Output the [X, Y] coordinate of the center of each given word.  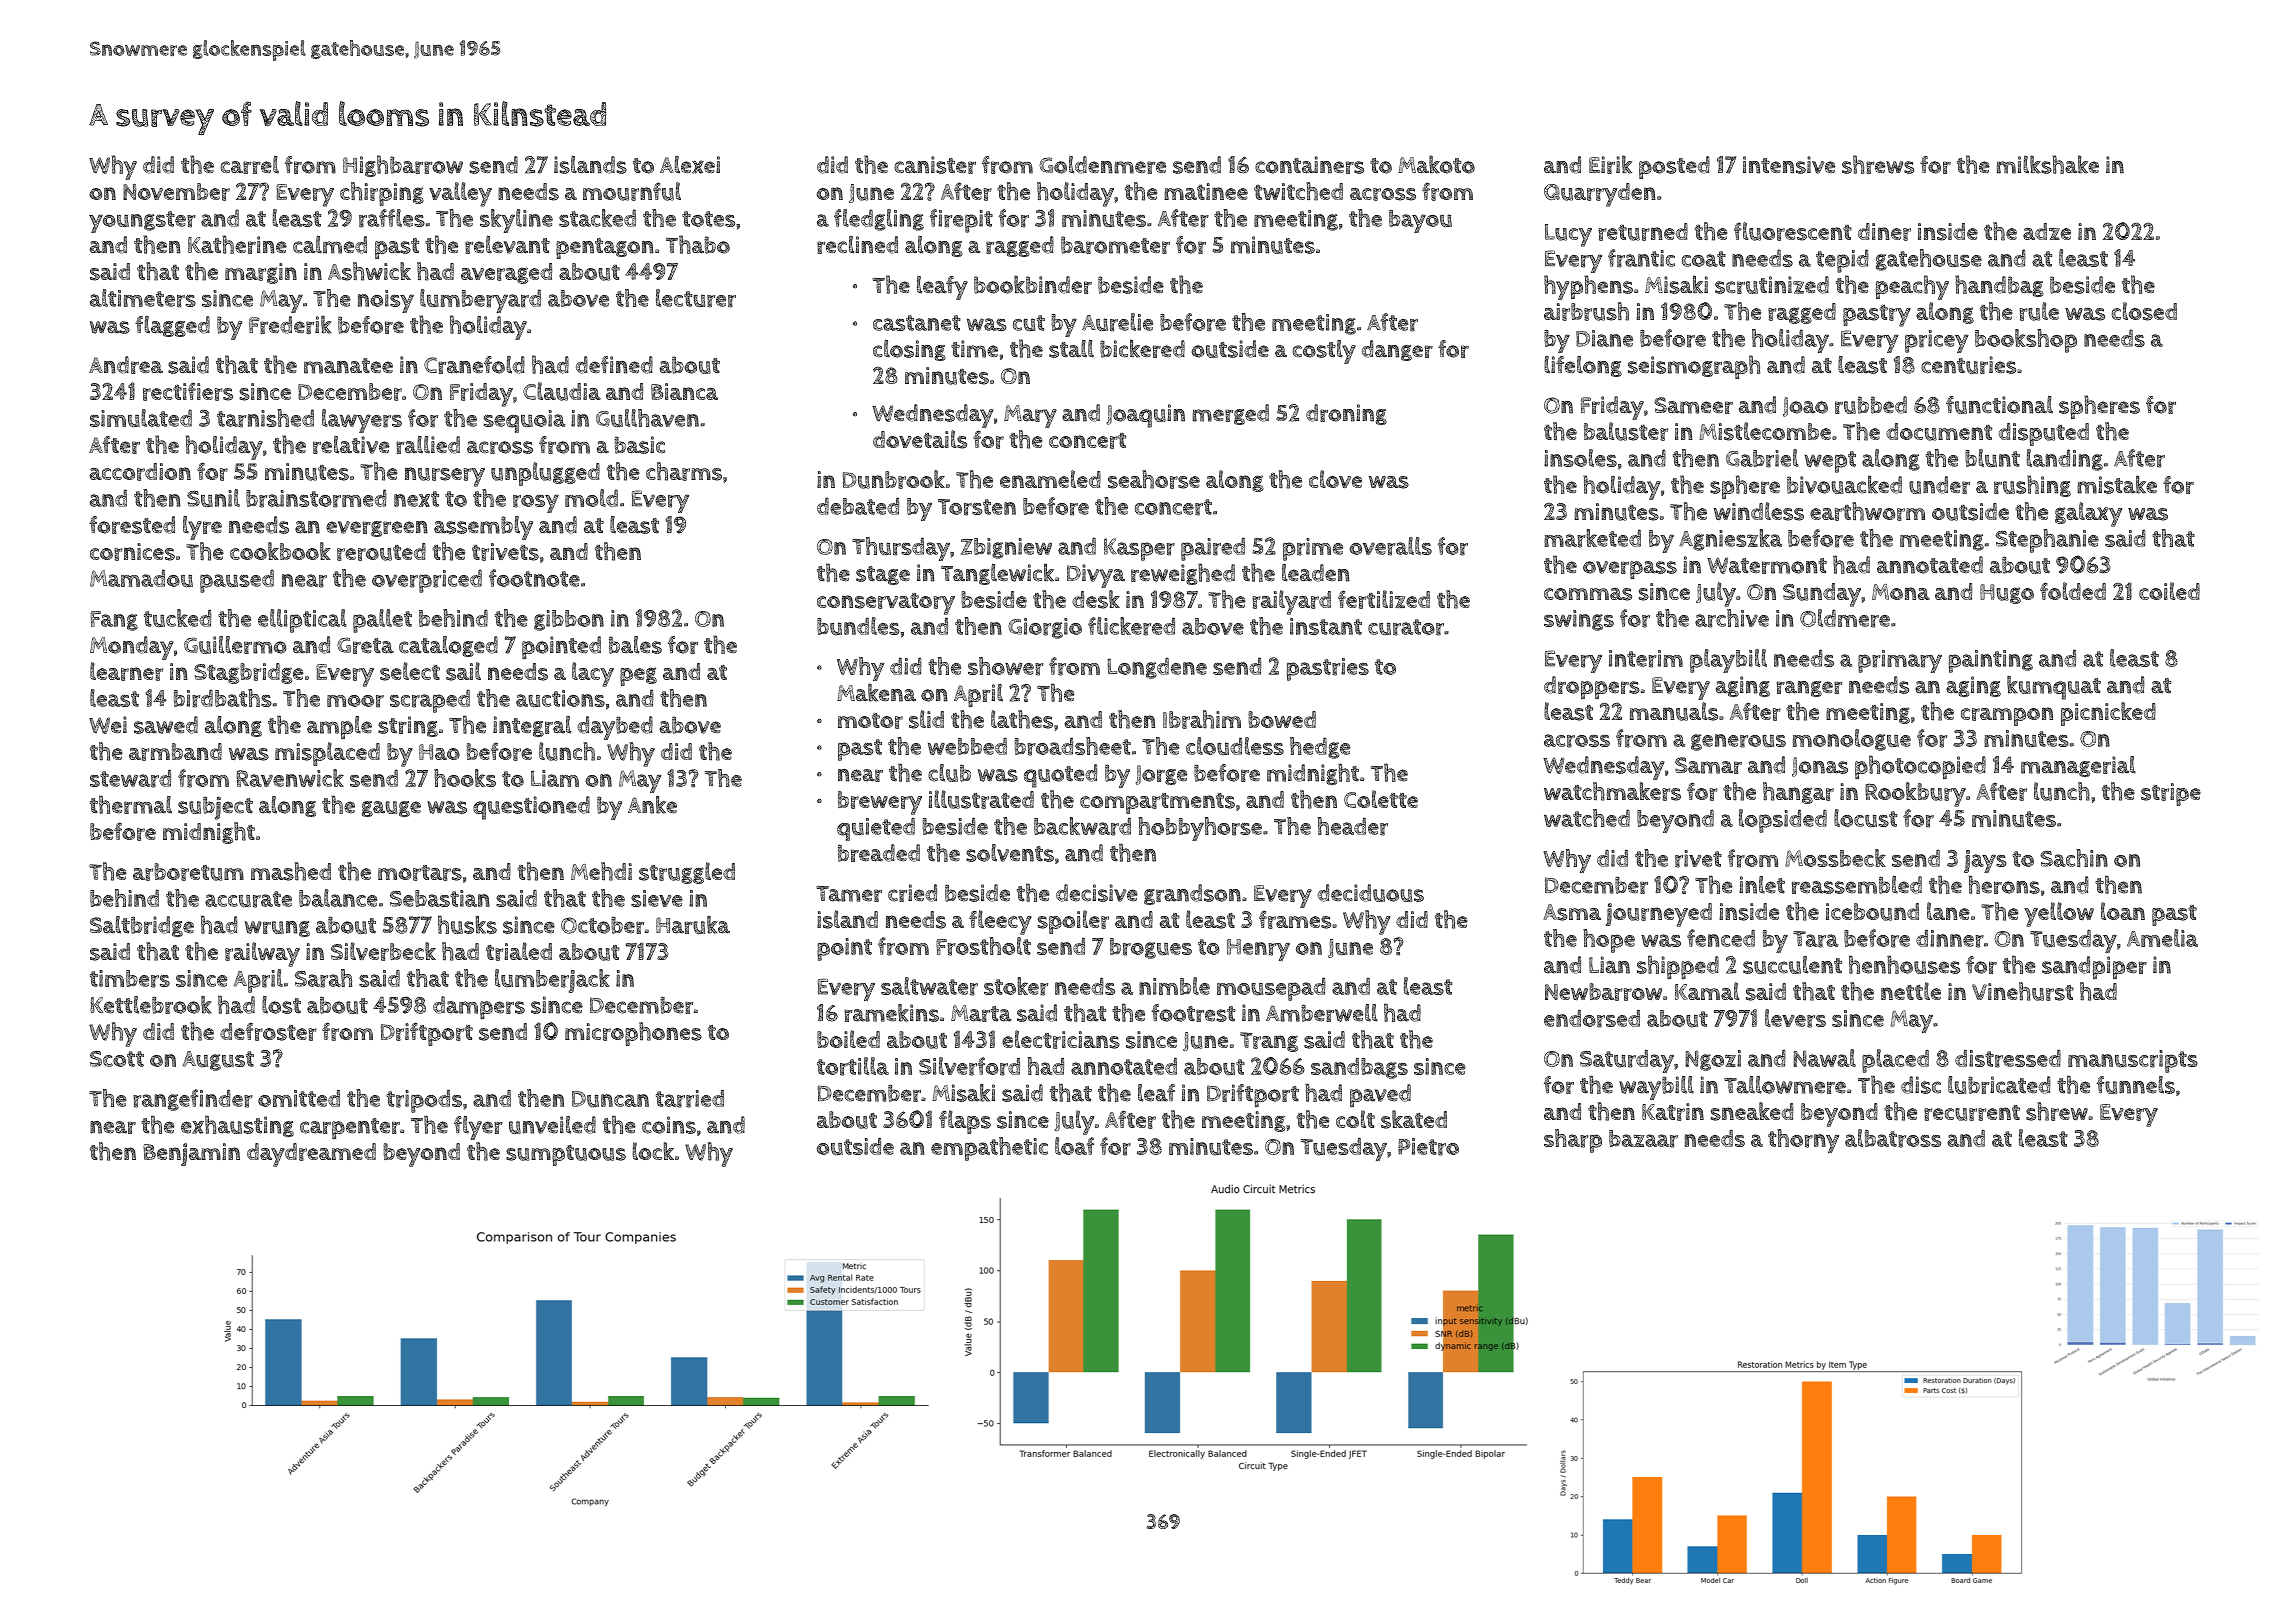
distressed [2008, 1059]
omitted [299, 1098]
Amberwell [1322, 1013]
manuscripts [2133, 1061]
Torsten [977, 507]
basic [639, 445]
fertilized [1384, 599]
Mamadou [141, 578]
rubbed [1871, 405]
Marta [981, 1013]
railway [262, 954]
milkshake [2048, 164]
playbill [1728, 661]
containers [1309, 165]
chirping [382, 194]
